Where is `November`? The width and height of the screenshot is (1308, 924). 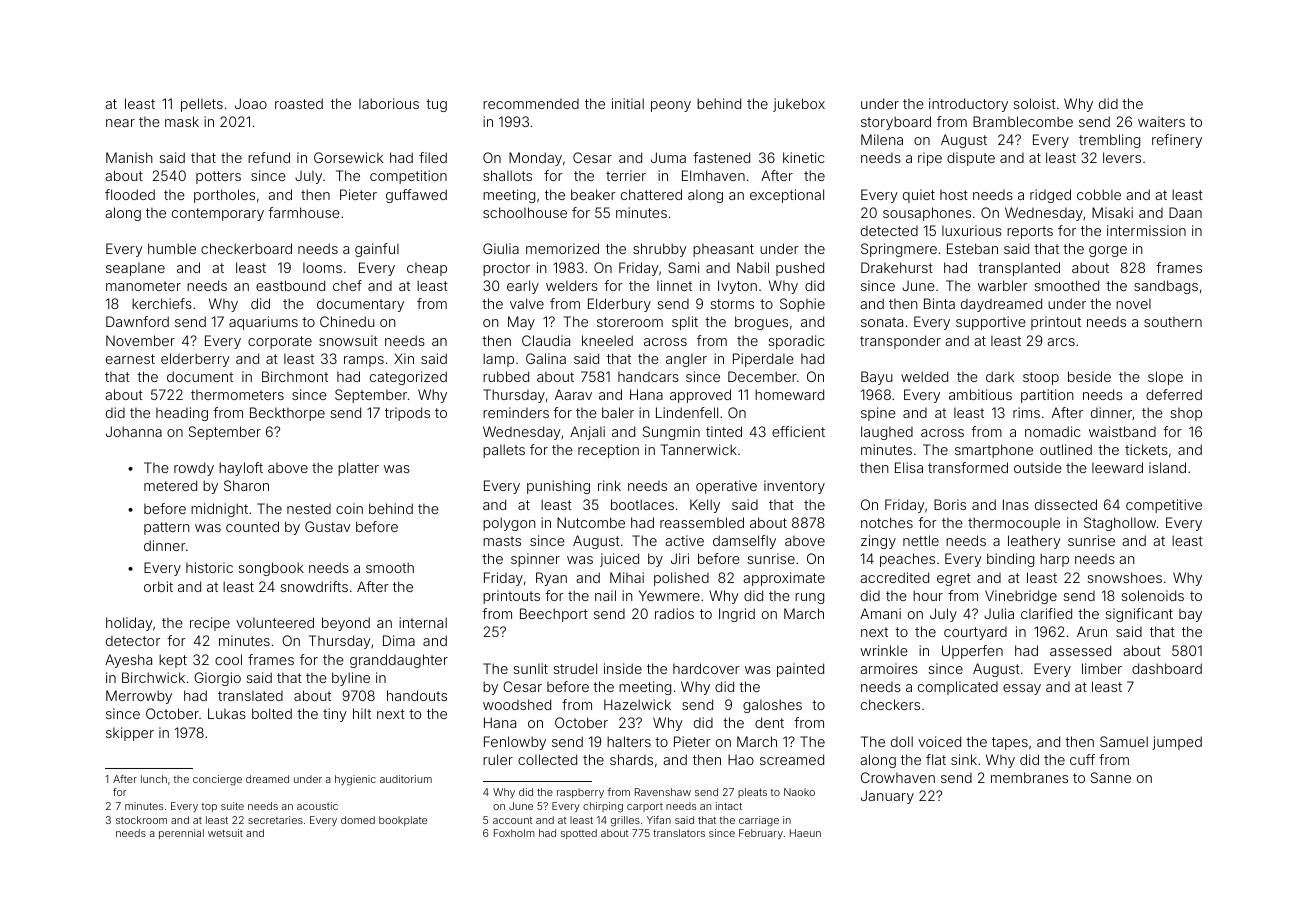
November is located at coordinates (140, 340).
